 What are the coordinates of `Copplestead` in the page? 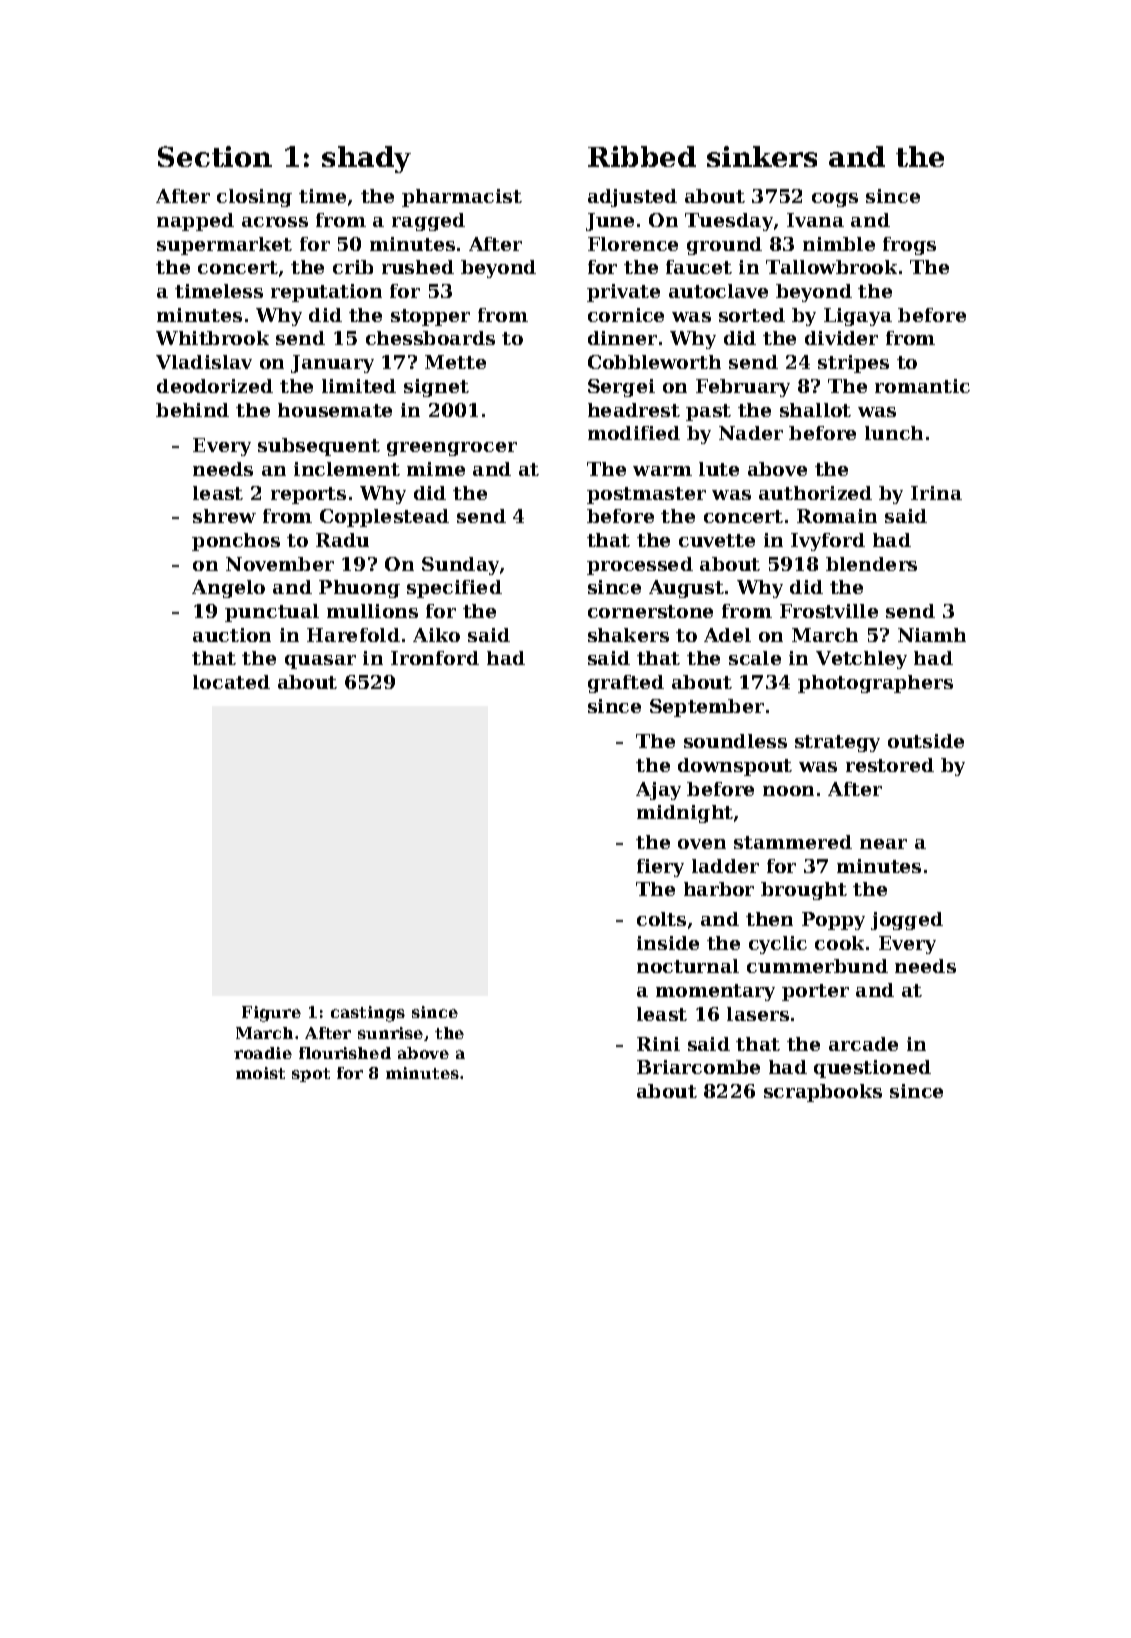 It's located at (384, 518).
